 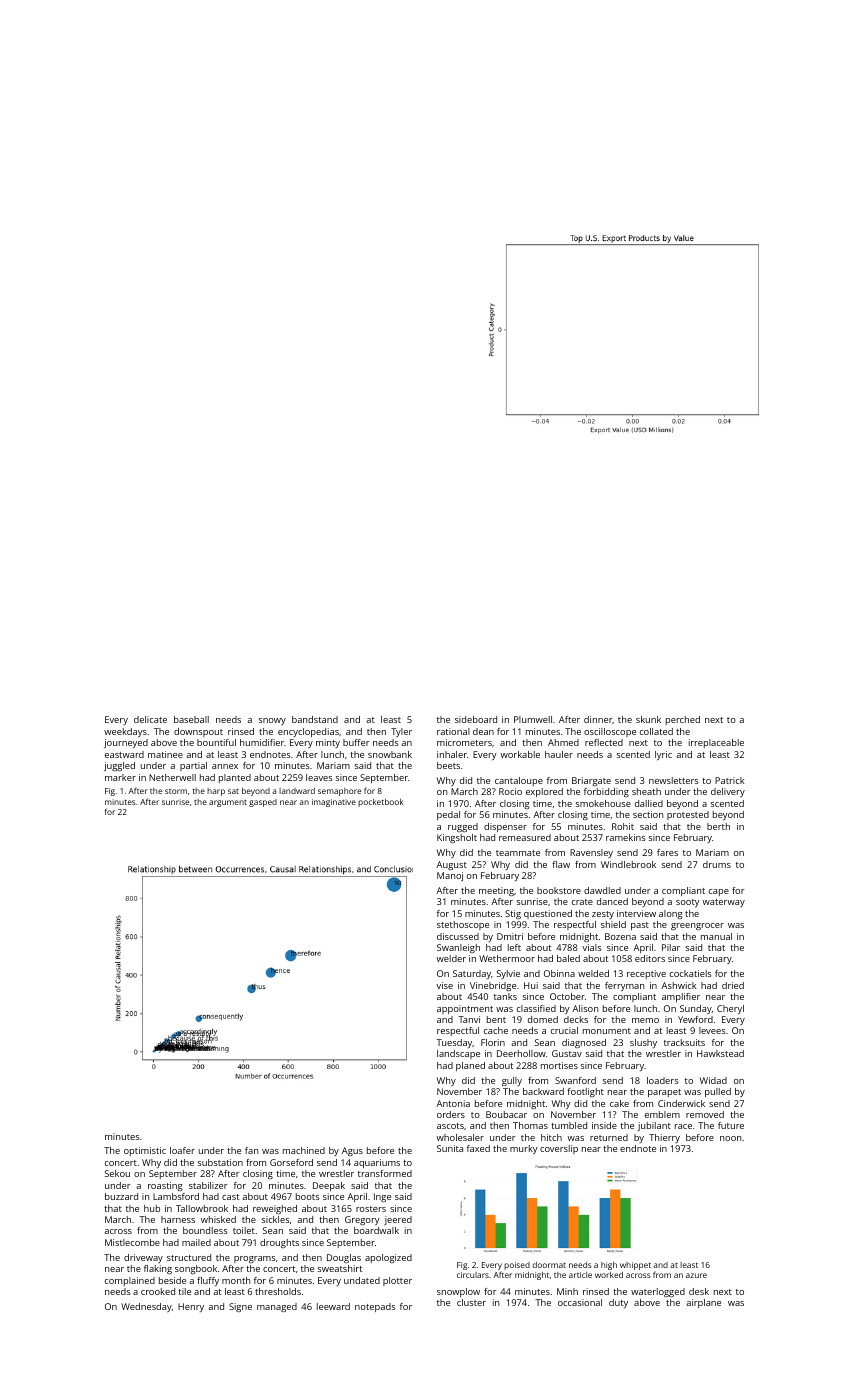 What do you see at coordinates (451, 958) in the page?
I see `welder` at bounding box center [451, 958].
